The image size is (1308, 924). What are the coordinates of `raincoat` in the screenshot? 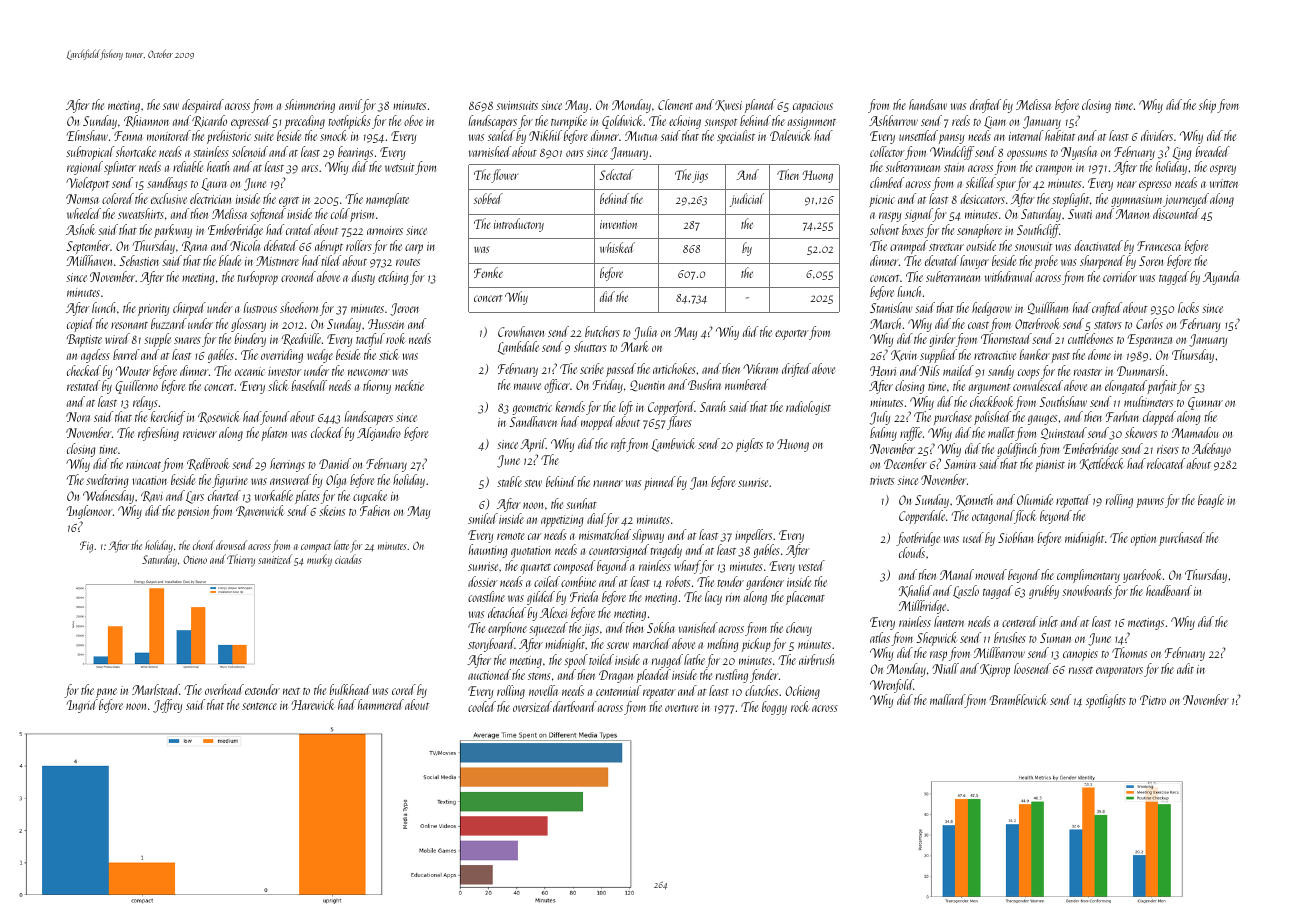 It's located at (143, 464).
